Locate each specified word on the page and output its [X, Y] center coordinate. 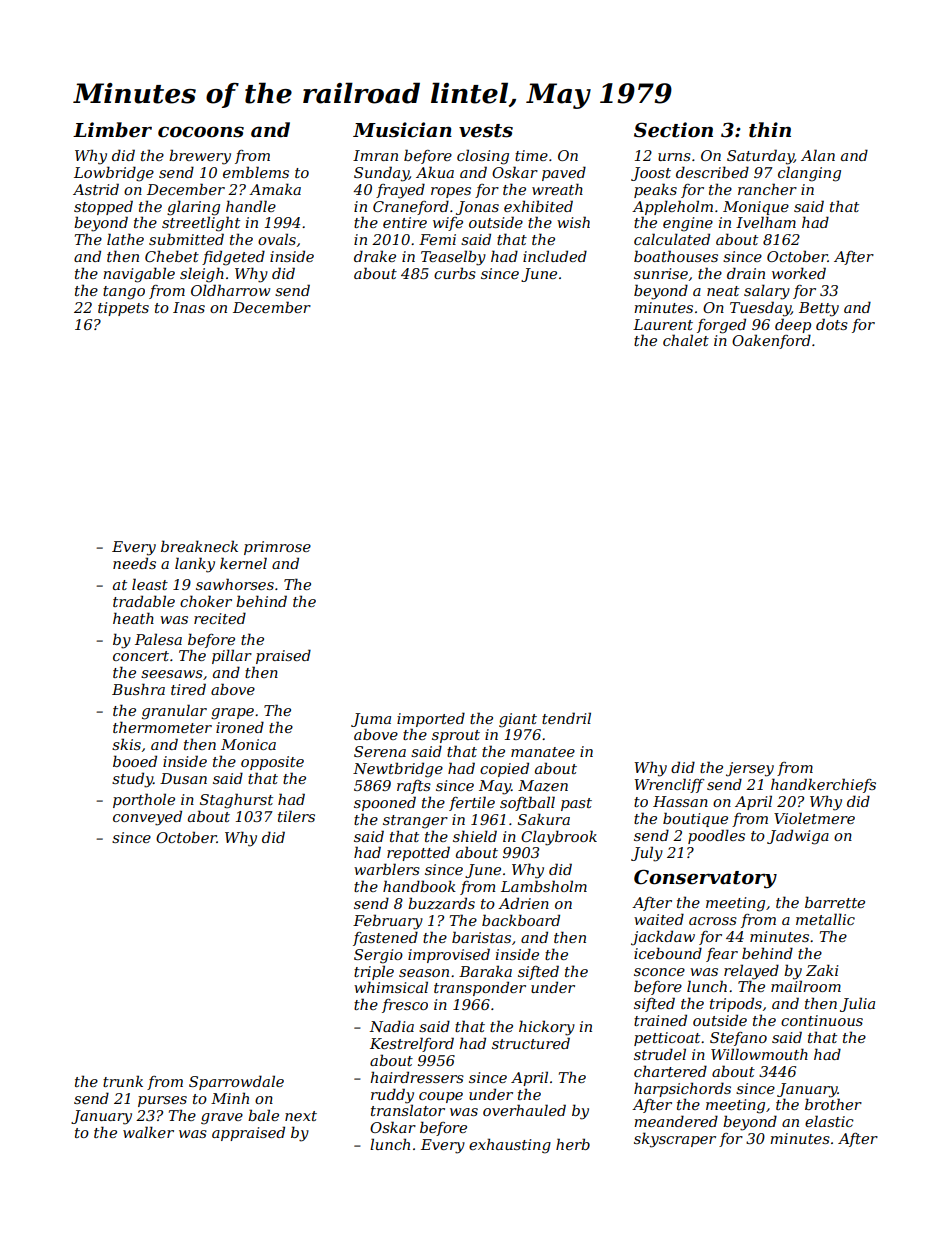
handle [251, 206]
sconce [659, 972]
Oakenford [771, 341]
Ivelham [766, 222]
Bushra [138, 689]
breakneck [199, 546]
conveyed [147, 818]
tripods [736, 1004]
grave [222, 1119]
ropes [451, 192]
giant [518, 720]
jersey [750, 769]
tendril [566, 718]
